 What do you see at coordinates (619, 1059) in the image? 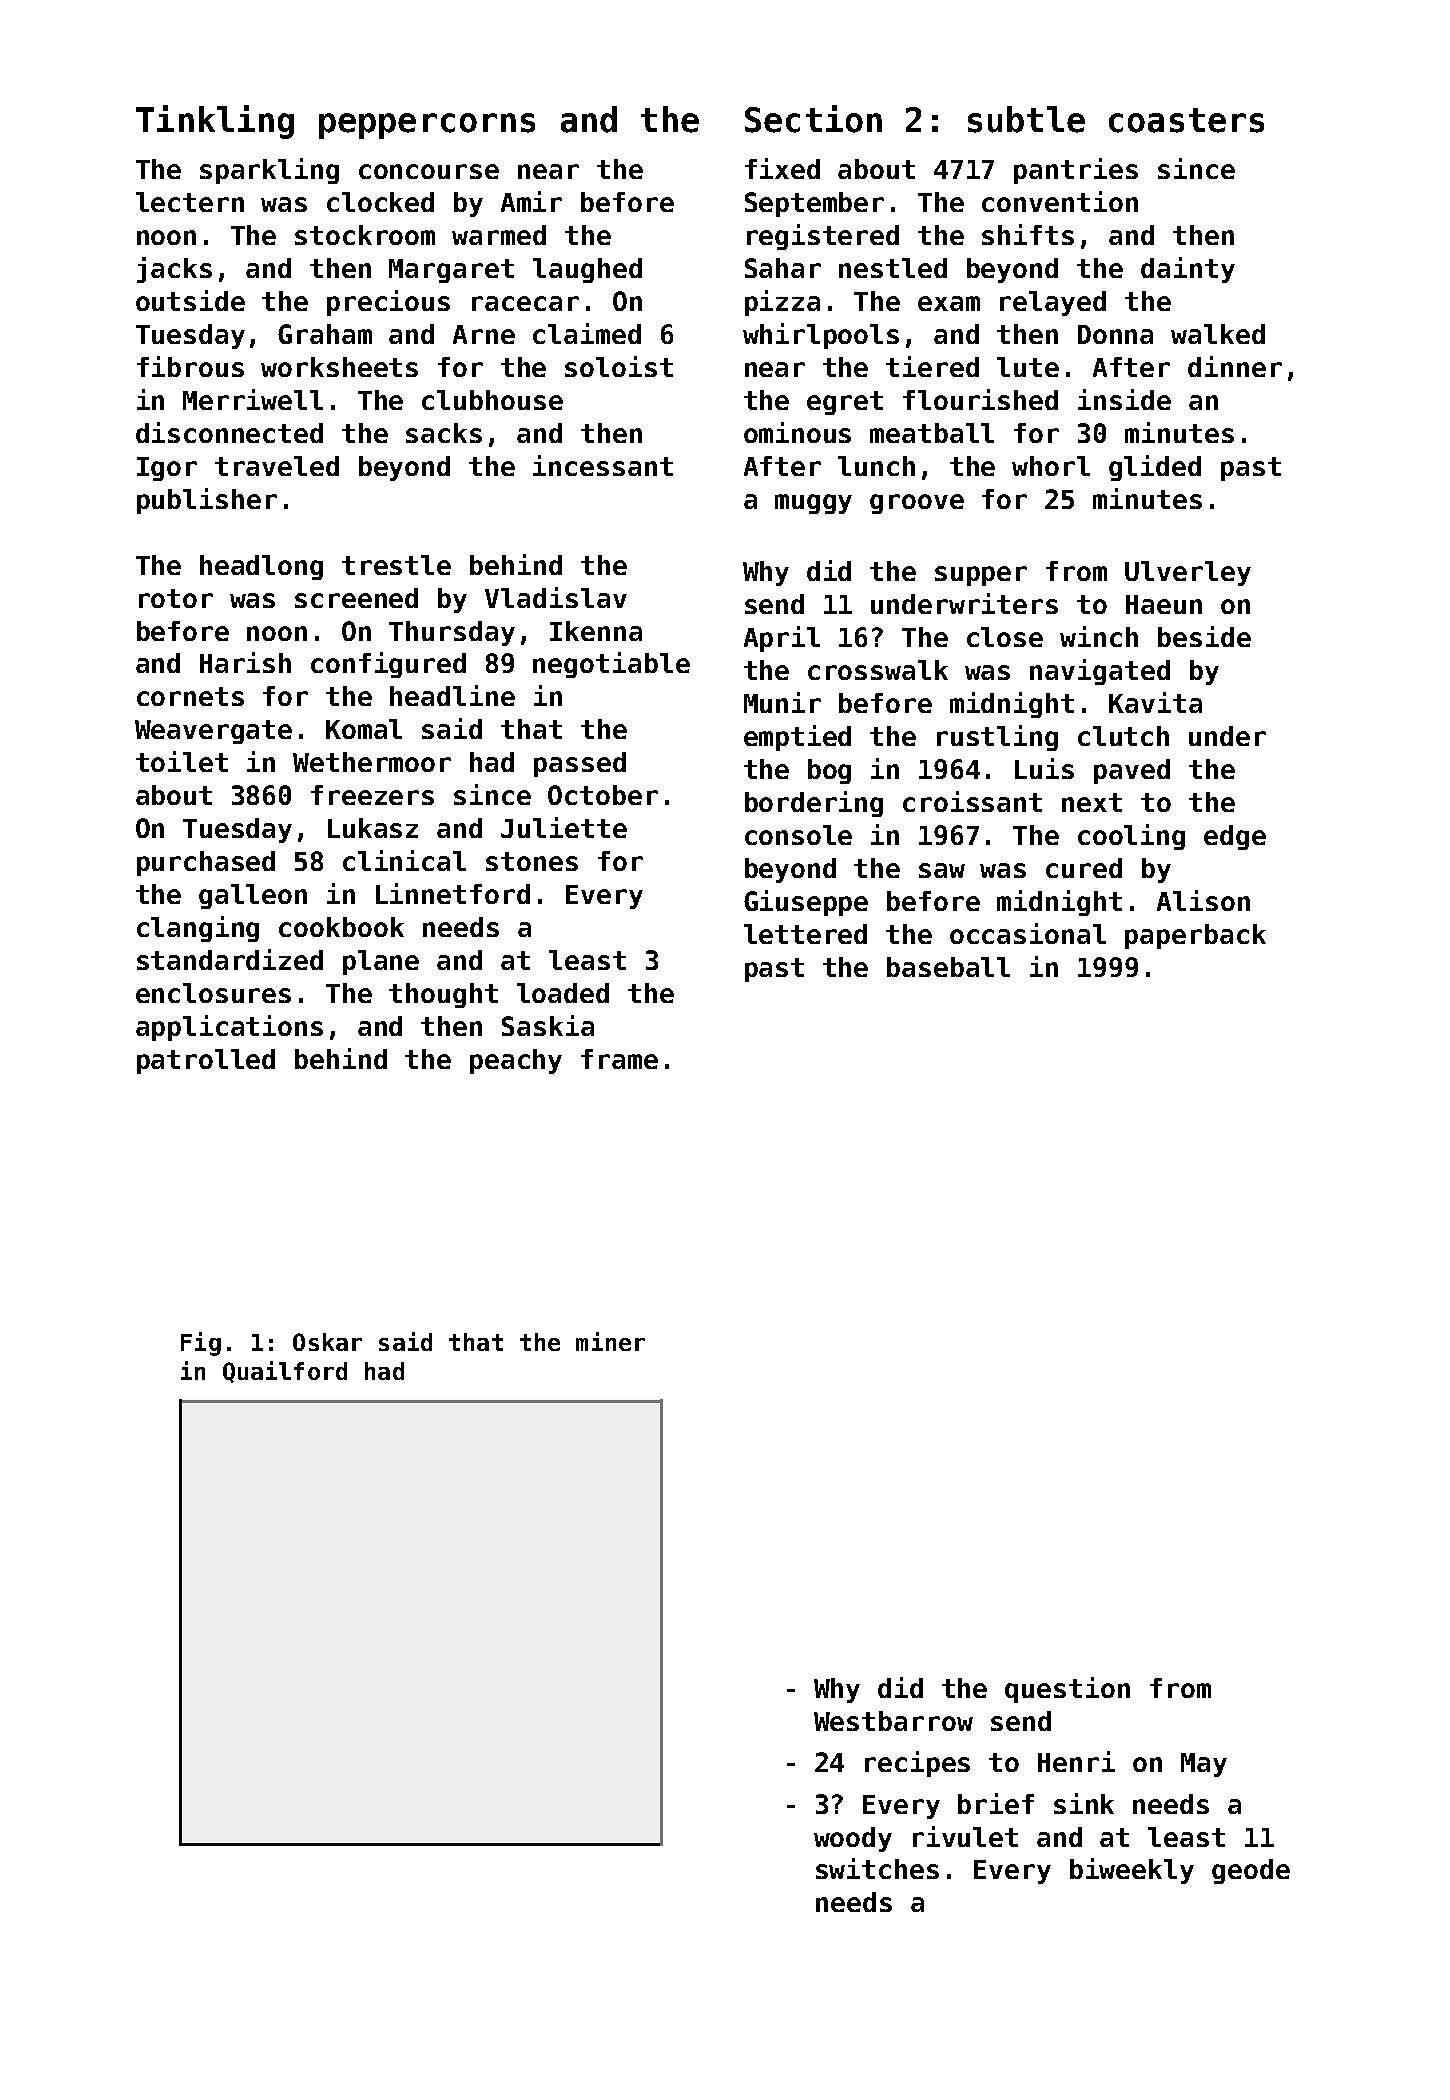
I see `frame` at bounding box center [619, 1059].
